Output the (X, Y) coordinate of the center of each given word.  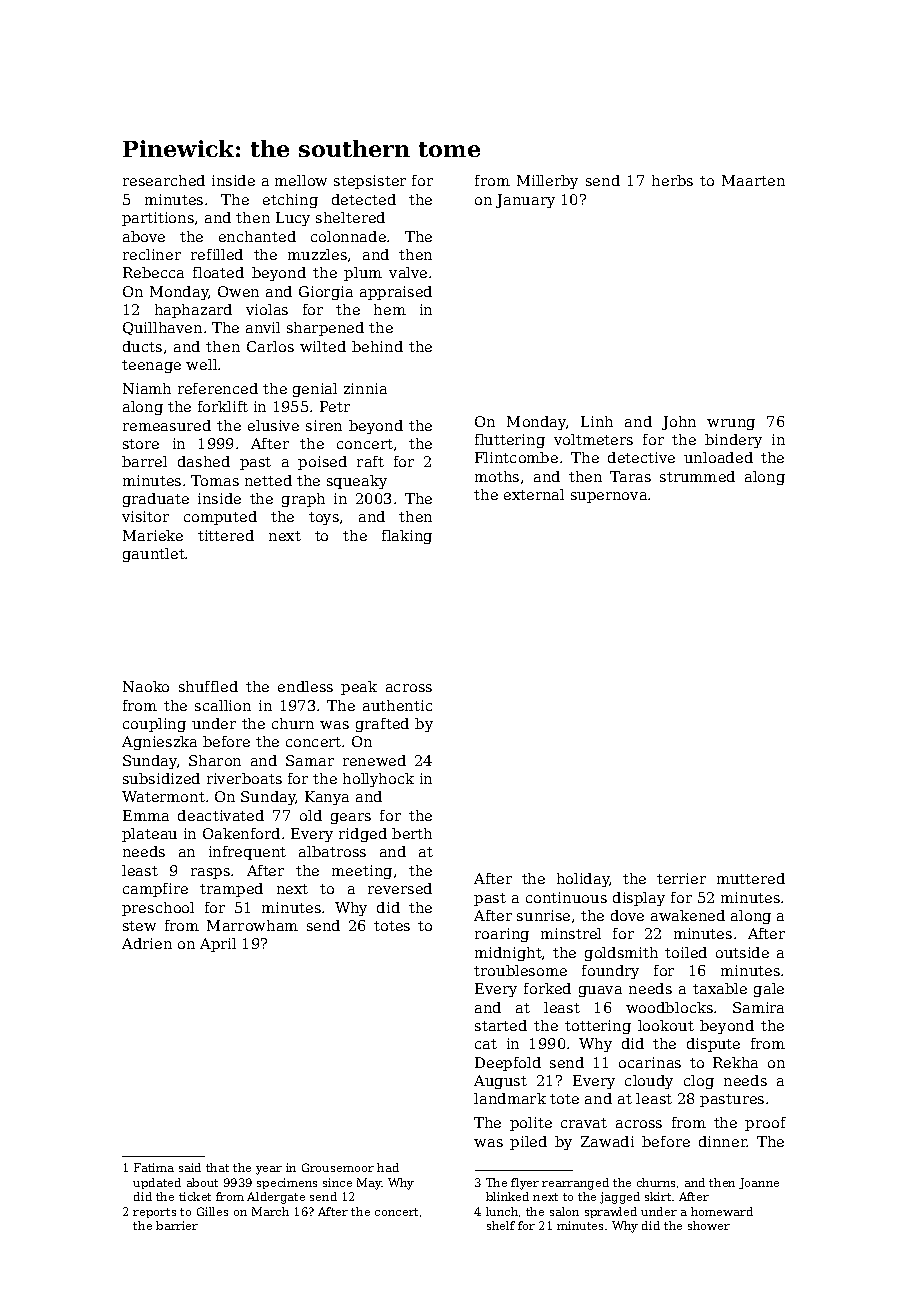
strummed (697, 476)
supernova (609, 497)
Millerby (547, 182)
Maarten (753, 180)
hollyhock (378, 780)
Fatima (154, 1167)
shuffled (208, 686)
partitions (158, 219)
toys (324, 518)
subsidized (161, 778)
